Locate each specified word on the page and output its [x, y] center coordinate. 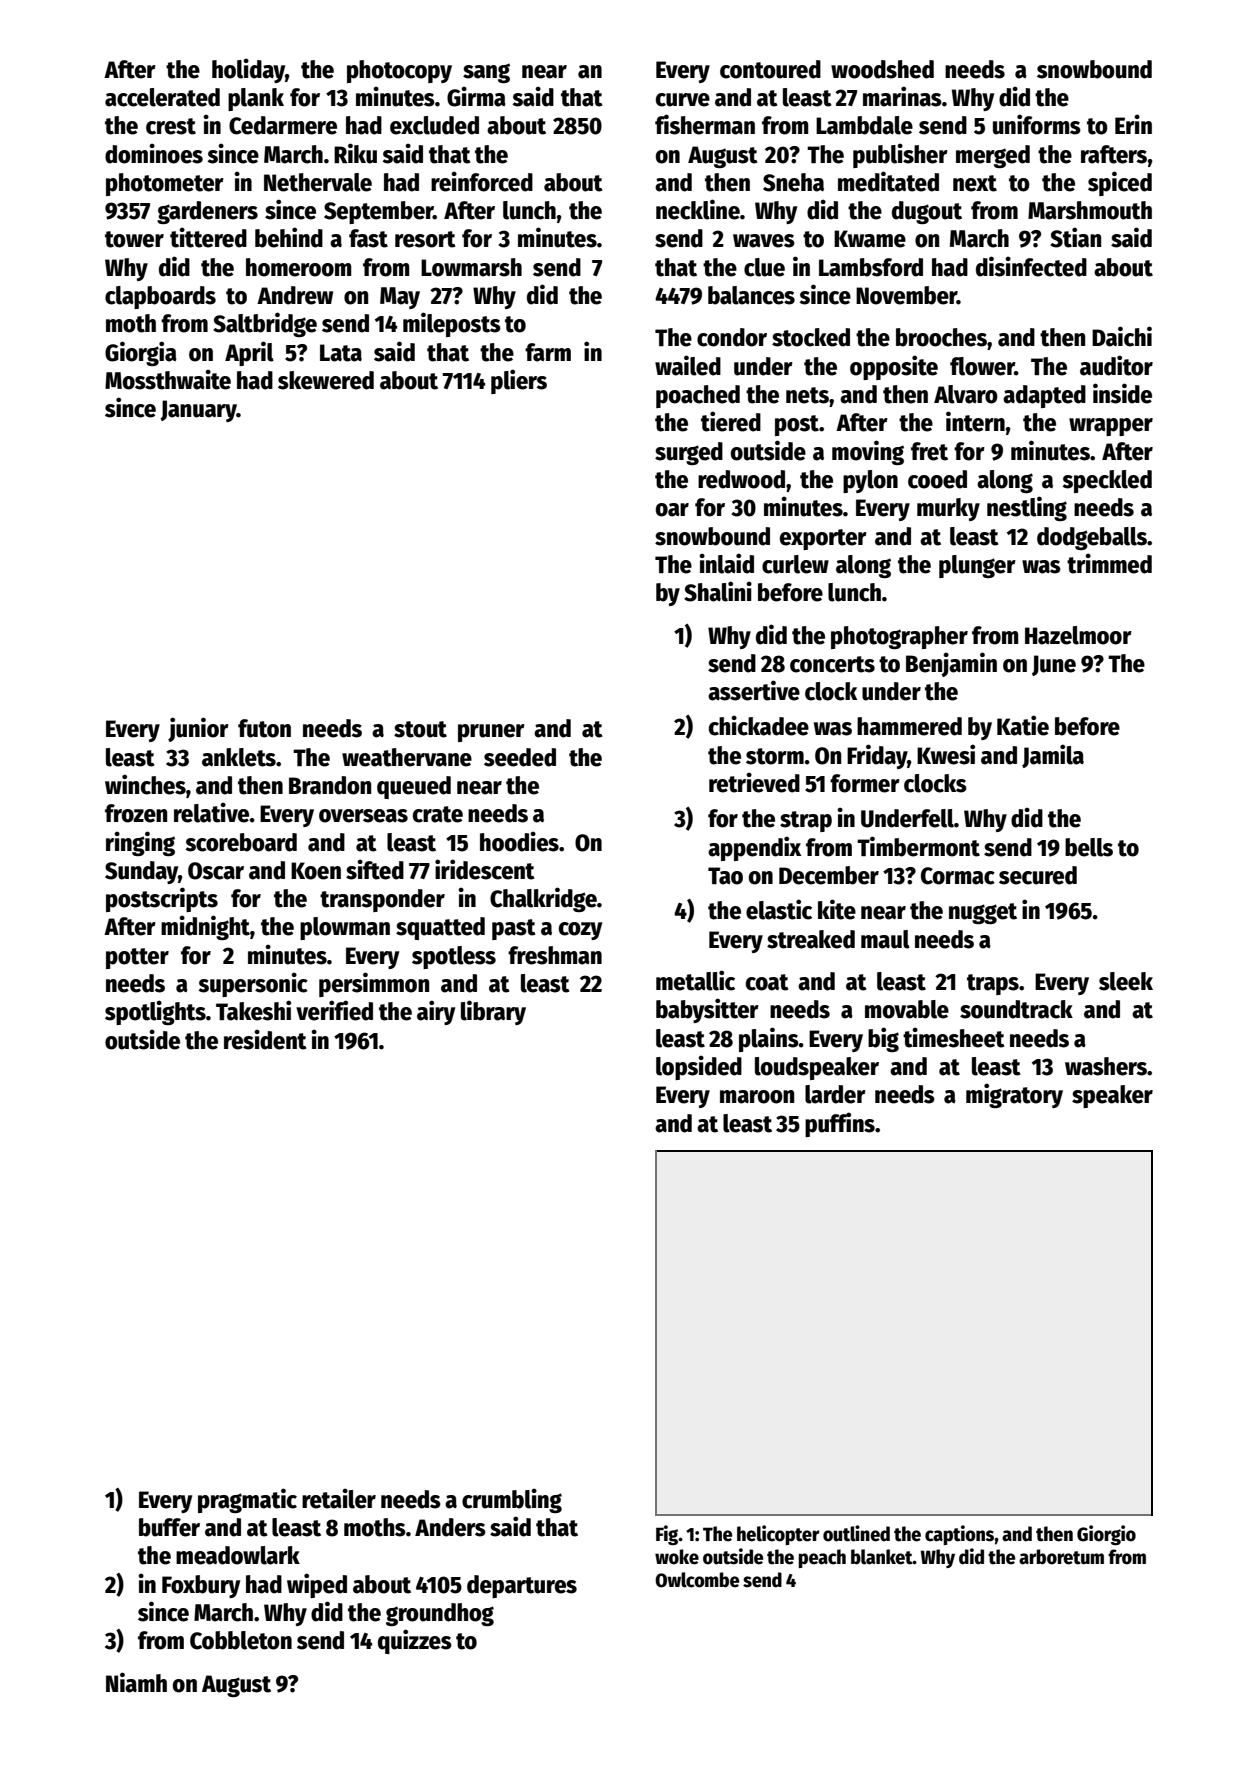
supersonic [253, 984]
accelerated [162, 97]
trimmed [1109, 563]
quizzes [415, 1641]
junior [198, 729]
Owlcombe [697, 1580]
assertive [754, 690]
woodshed [882, 69]
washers [1106, 1066]
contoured [770, 69]
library [493, 1012]
